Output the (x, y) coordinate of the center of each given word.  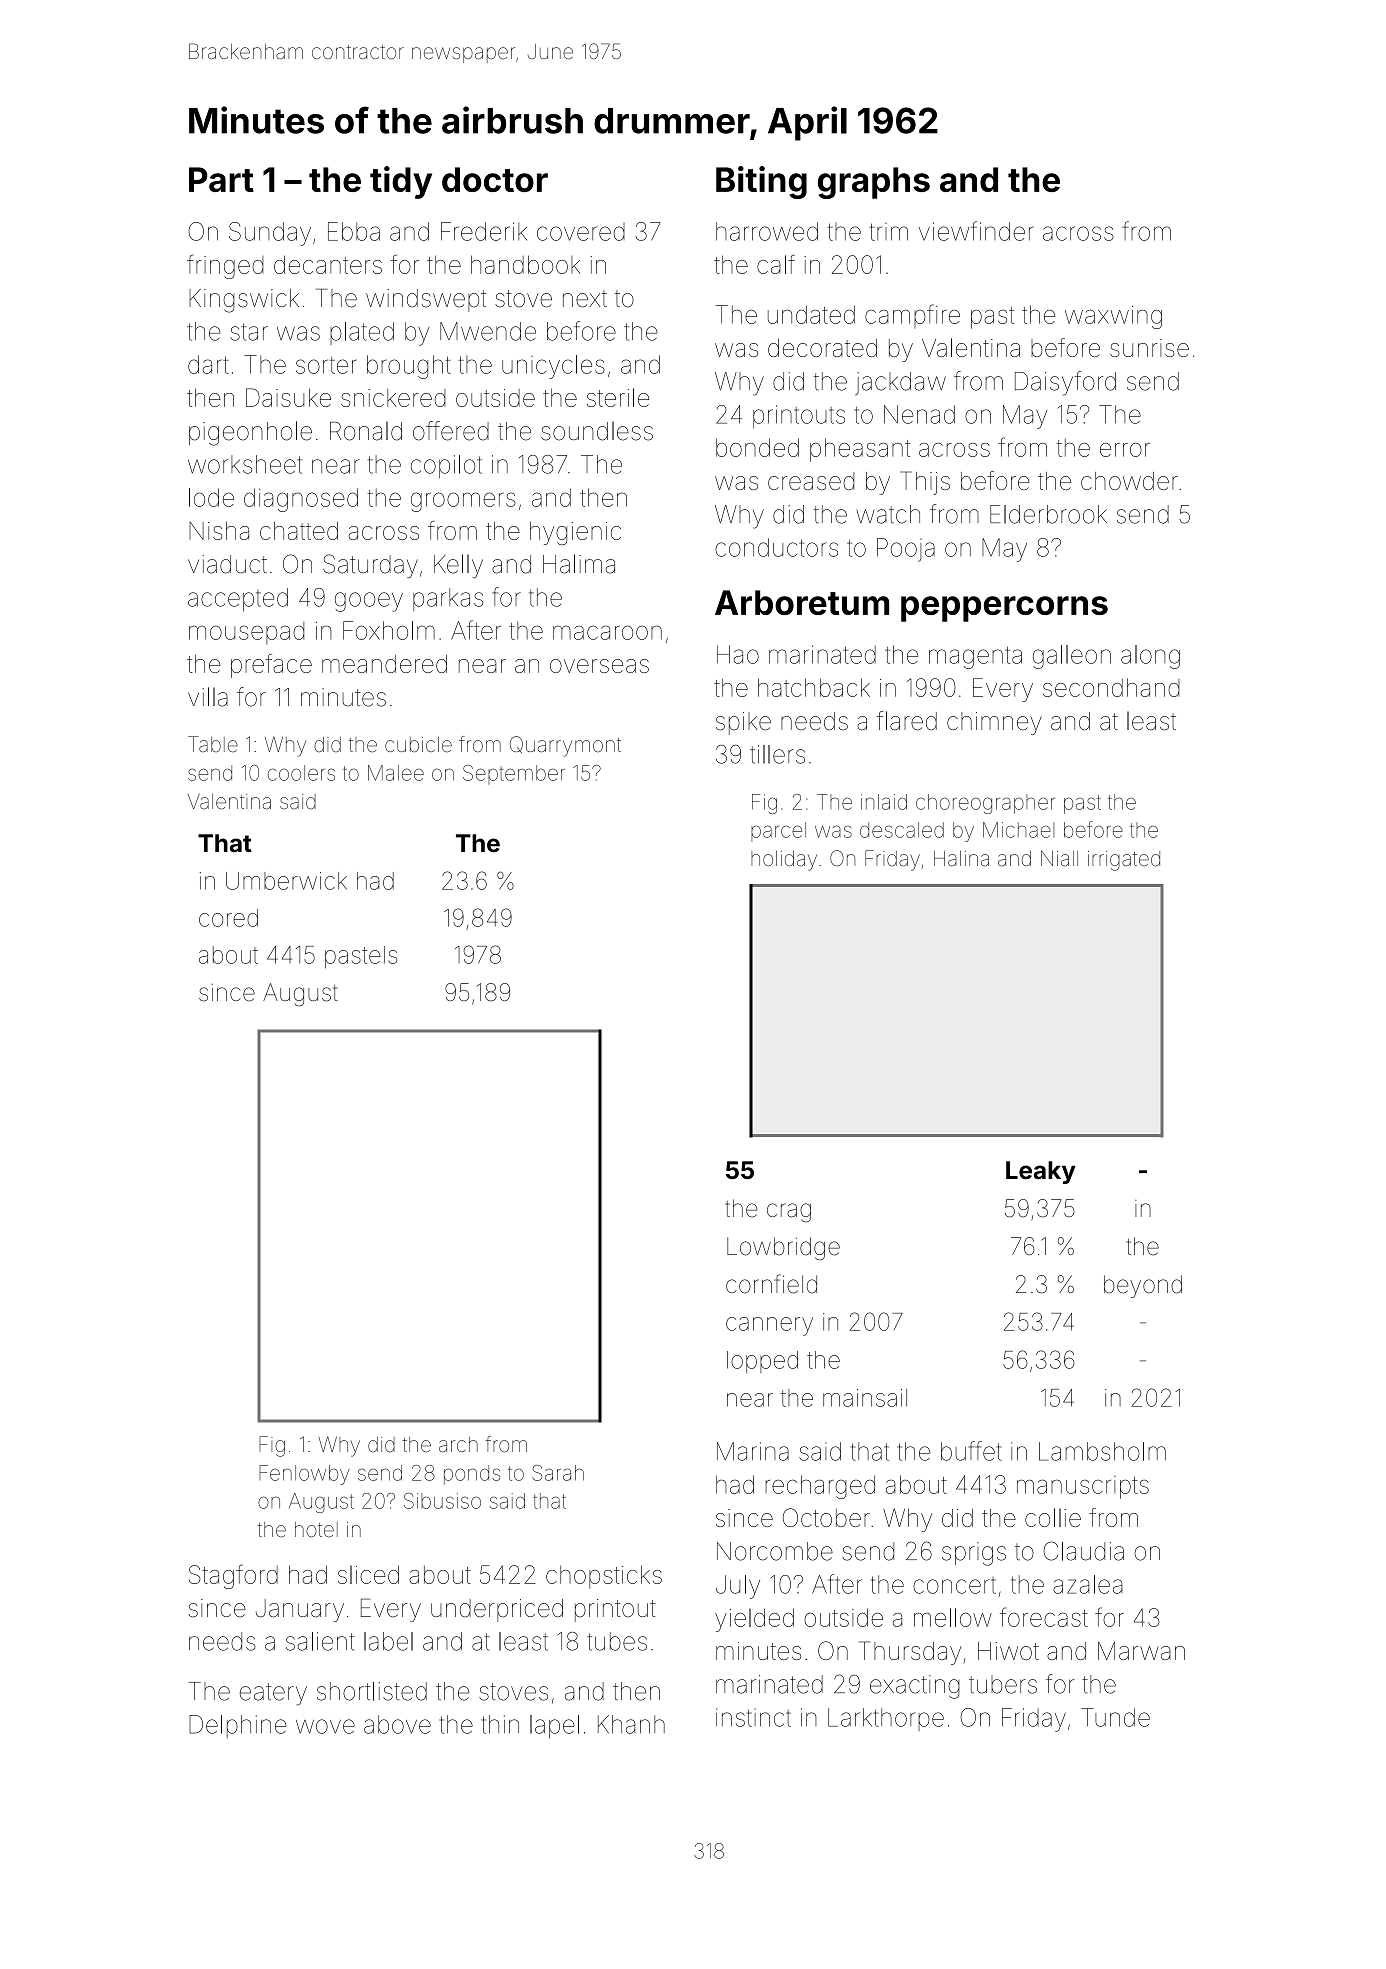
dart (208, 364)
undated (811, 314)
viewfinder (976, 231)
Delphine (237, 1726)
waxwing (1113, 317)
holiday (784, 861)
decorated (822, 348)
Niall (1059, 858)
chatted (299, 531)
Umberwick (286, 881)
